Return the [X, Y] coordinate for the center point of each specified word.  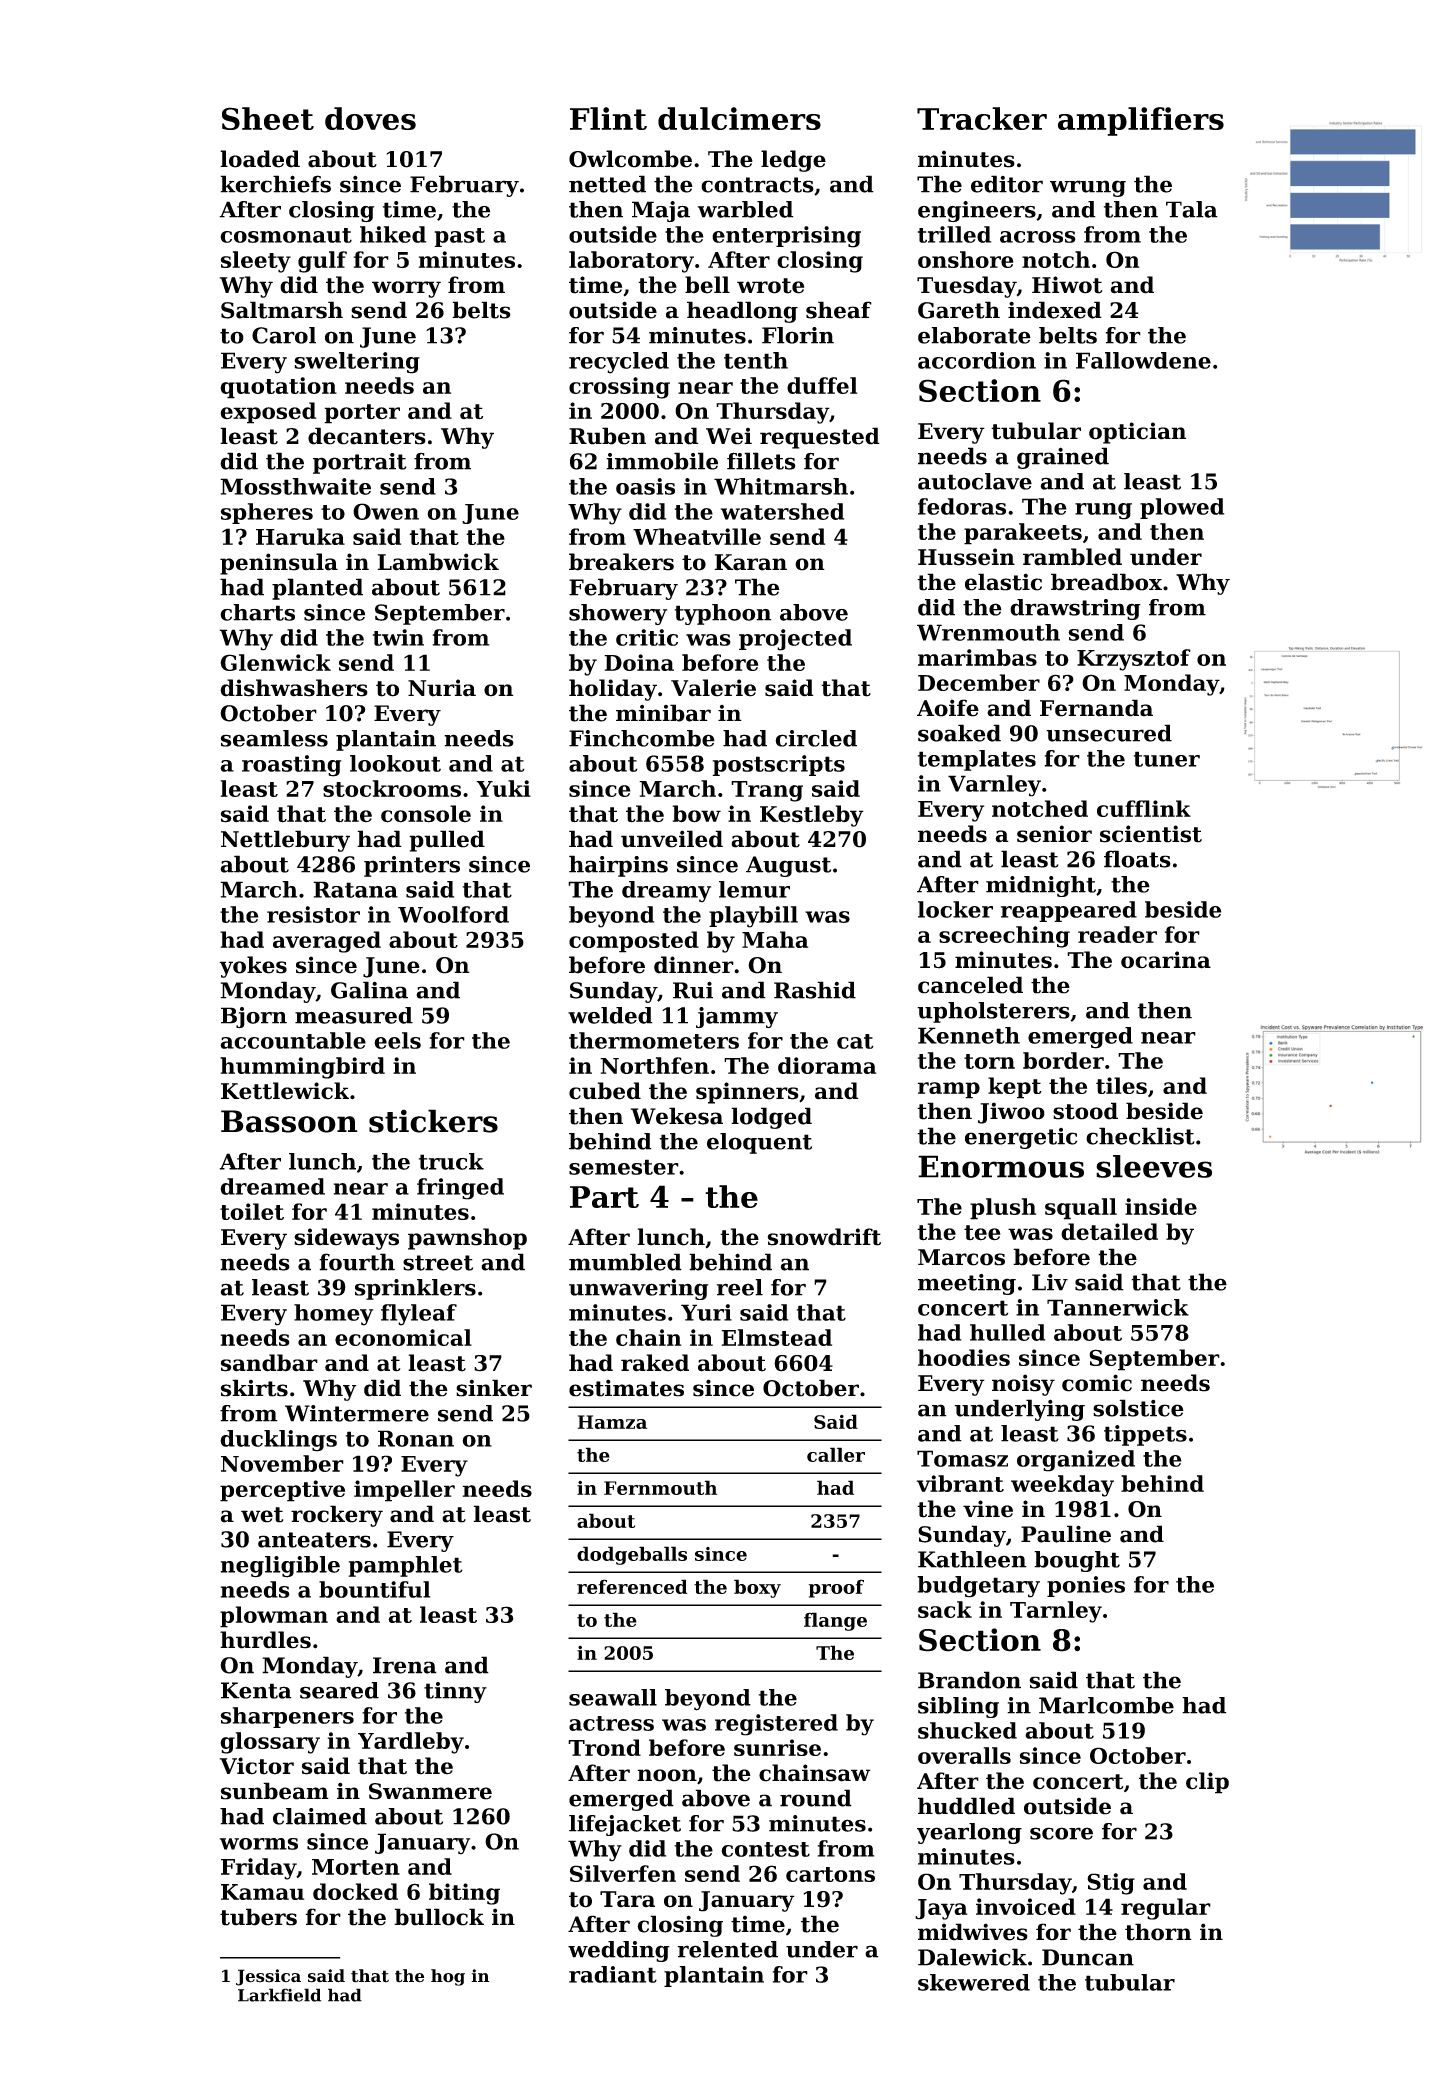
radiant [613, 1974]
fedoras [962, 506]
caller [836, 1454]
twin [398, 637]
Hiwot [1067, 285]
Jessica [268, 1977]
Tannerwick [1118, 1307]
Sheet [268, 118]
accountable [293, 1040]
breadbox [1106, 582]
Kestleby [812, 816]
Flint [608, 118]
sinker [494, 1388]
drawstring [1075, 609]
